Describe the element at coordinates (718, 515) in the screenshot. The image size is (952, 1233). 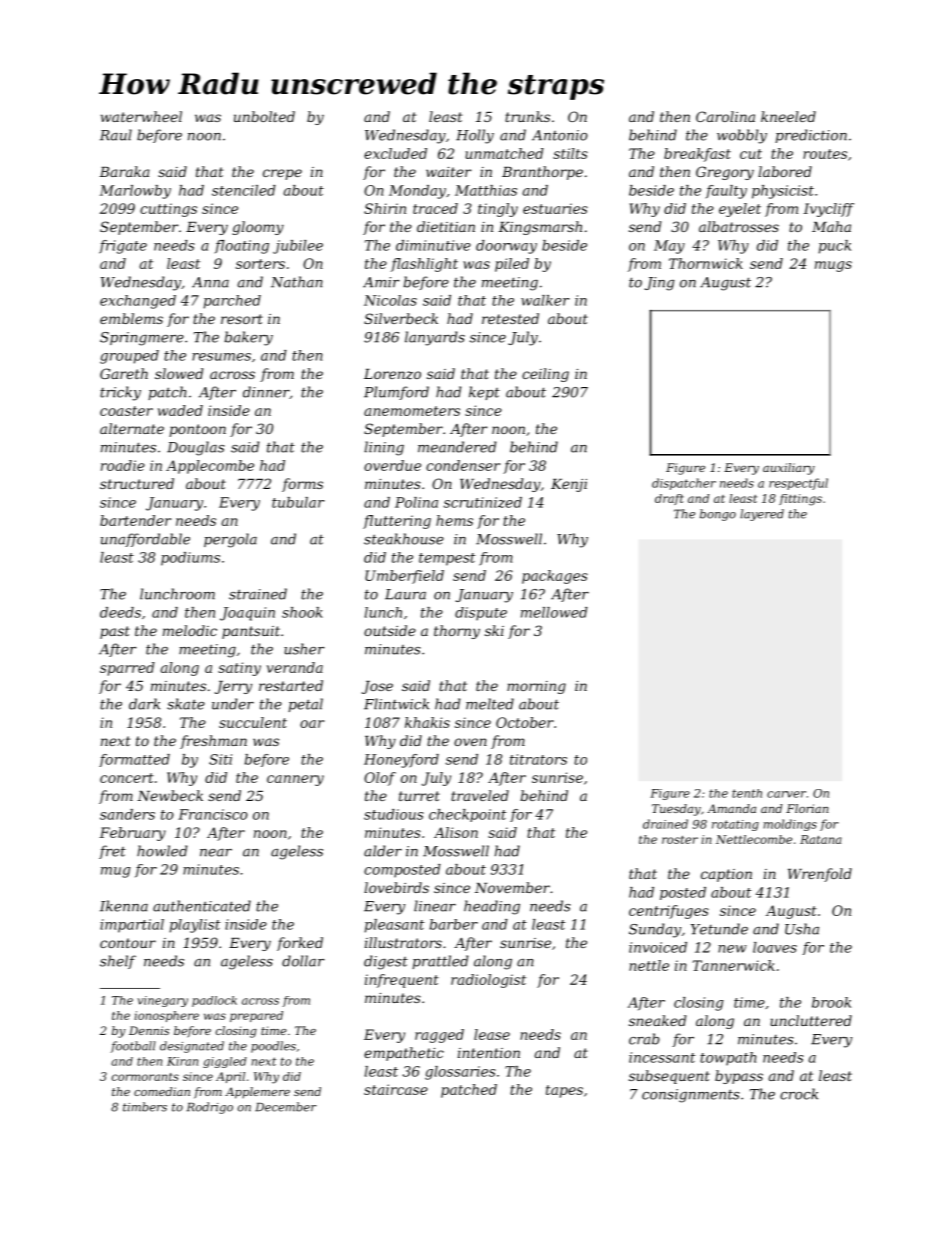
I see `bongo` at that location.
